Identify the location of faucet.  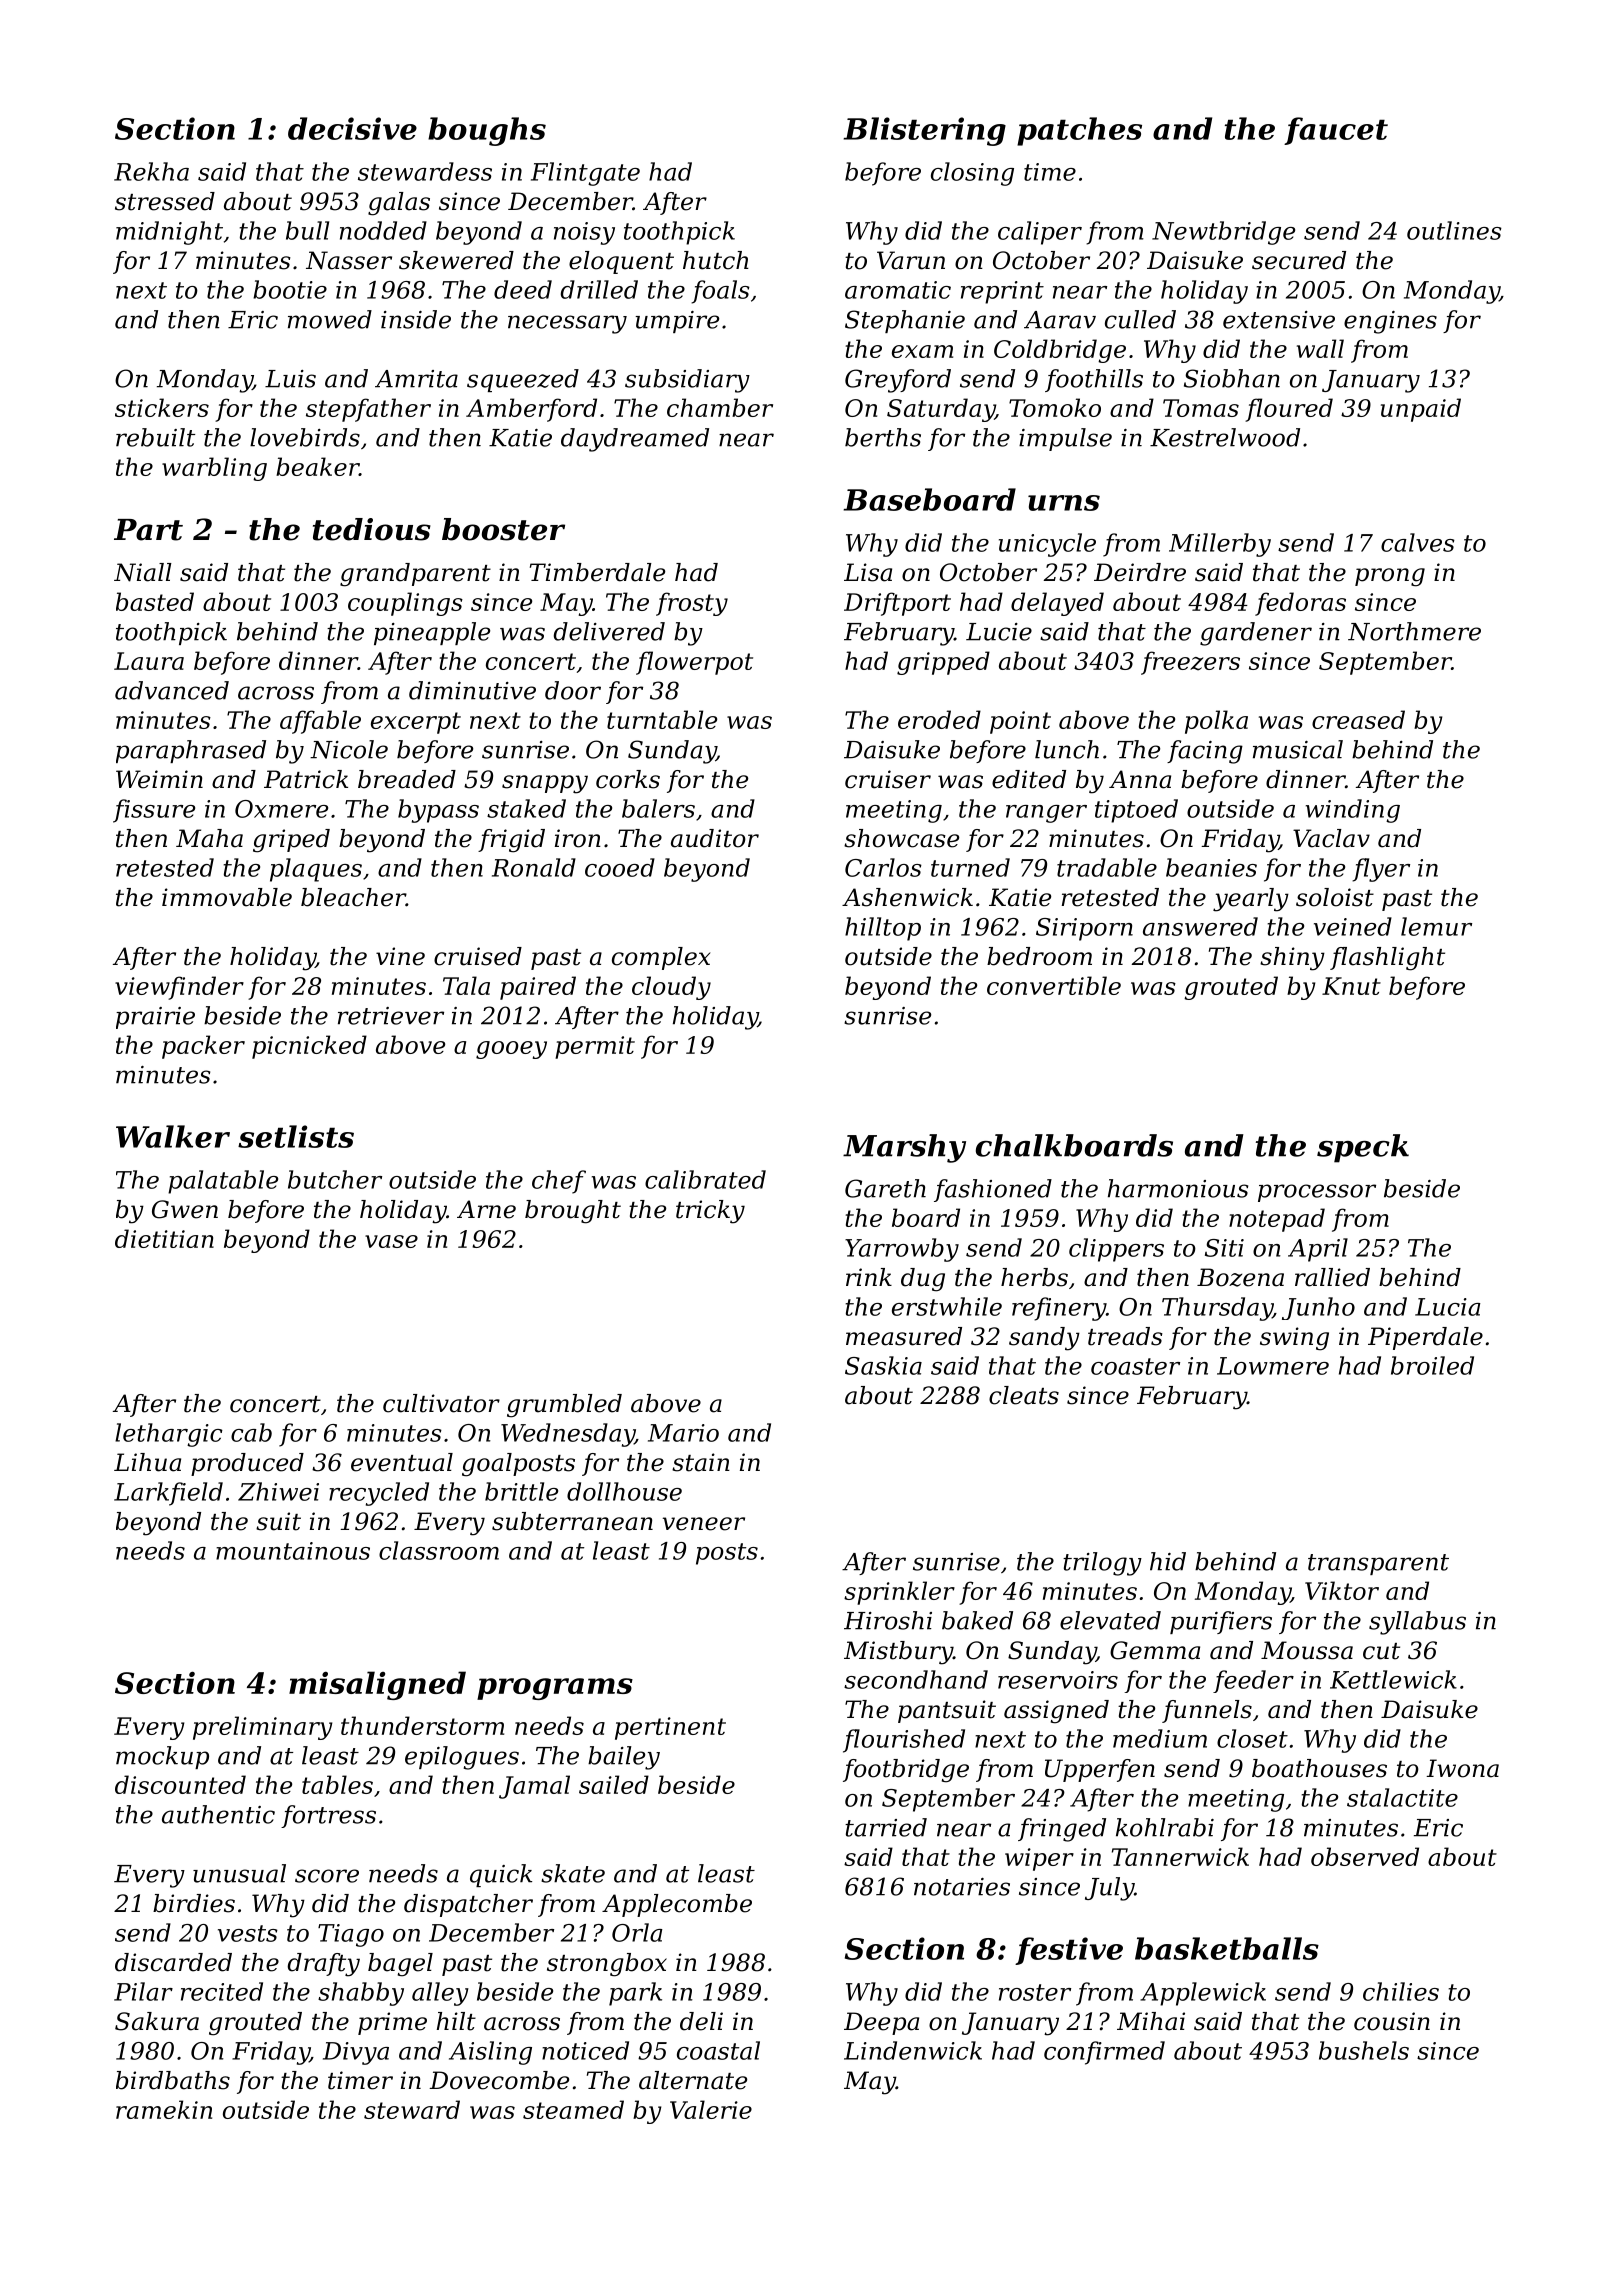
(1336, 131).
